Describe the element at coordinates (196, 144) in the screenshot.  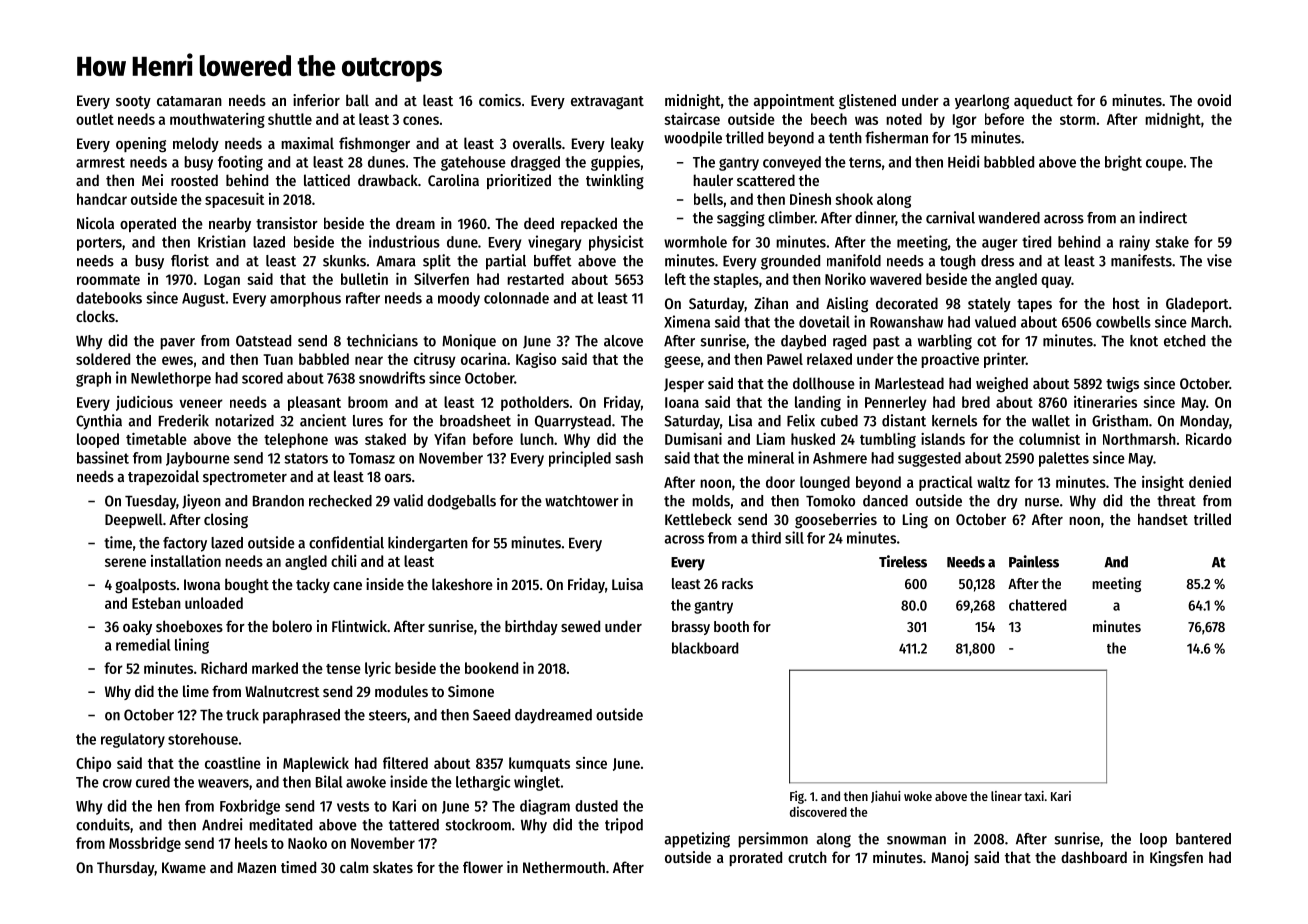
I see `melody` at that location.
